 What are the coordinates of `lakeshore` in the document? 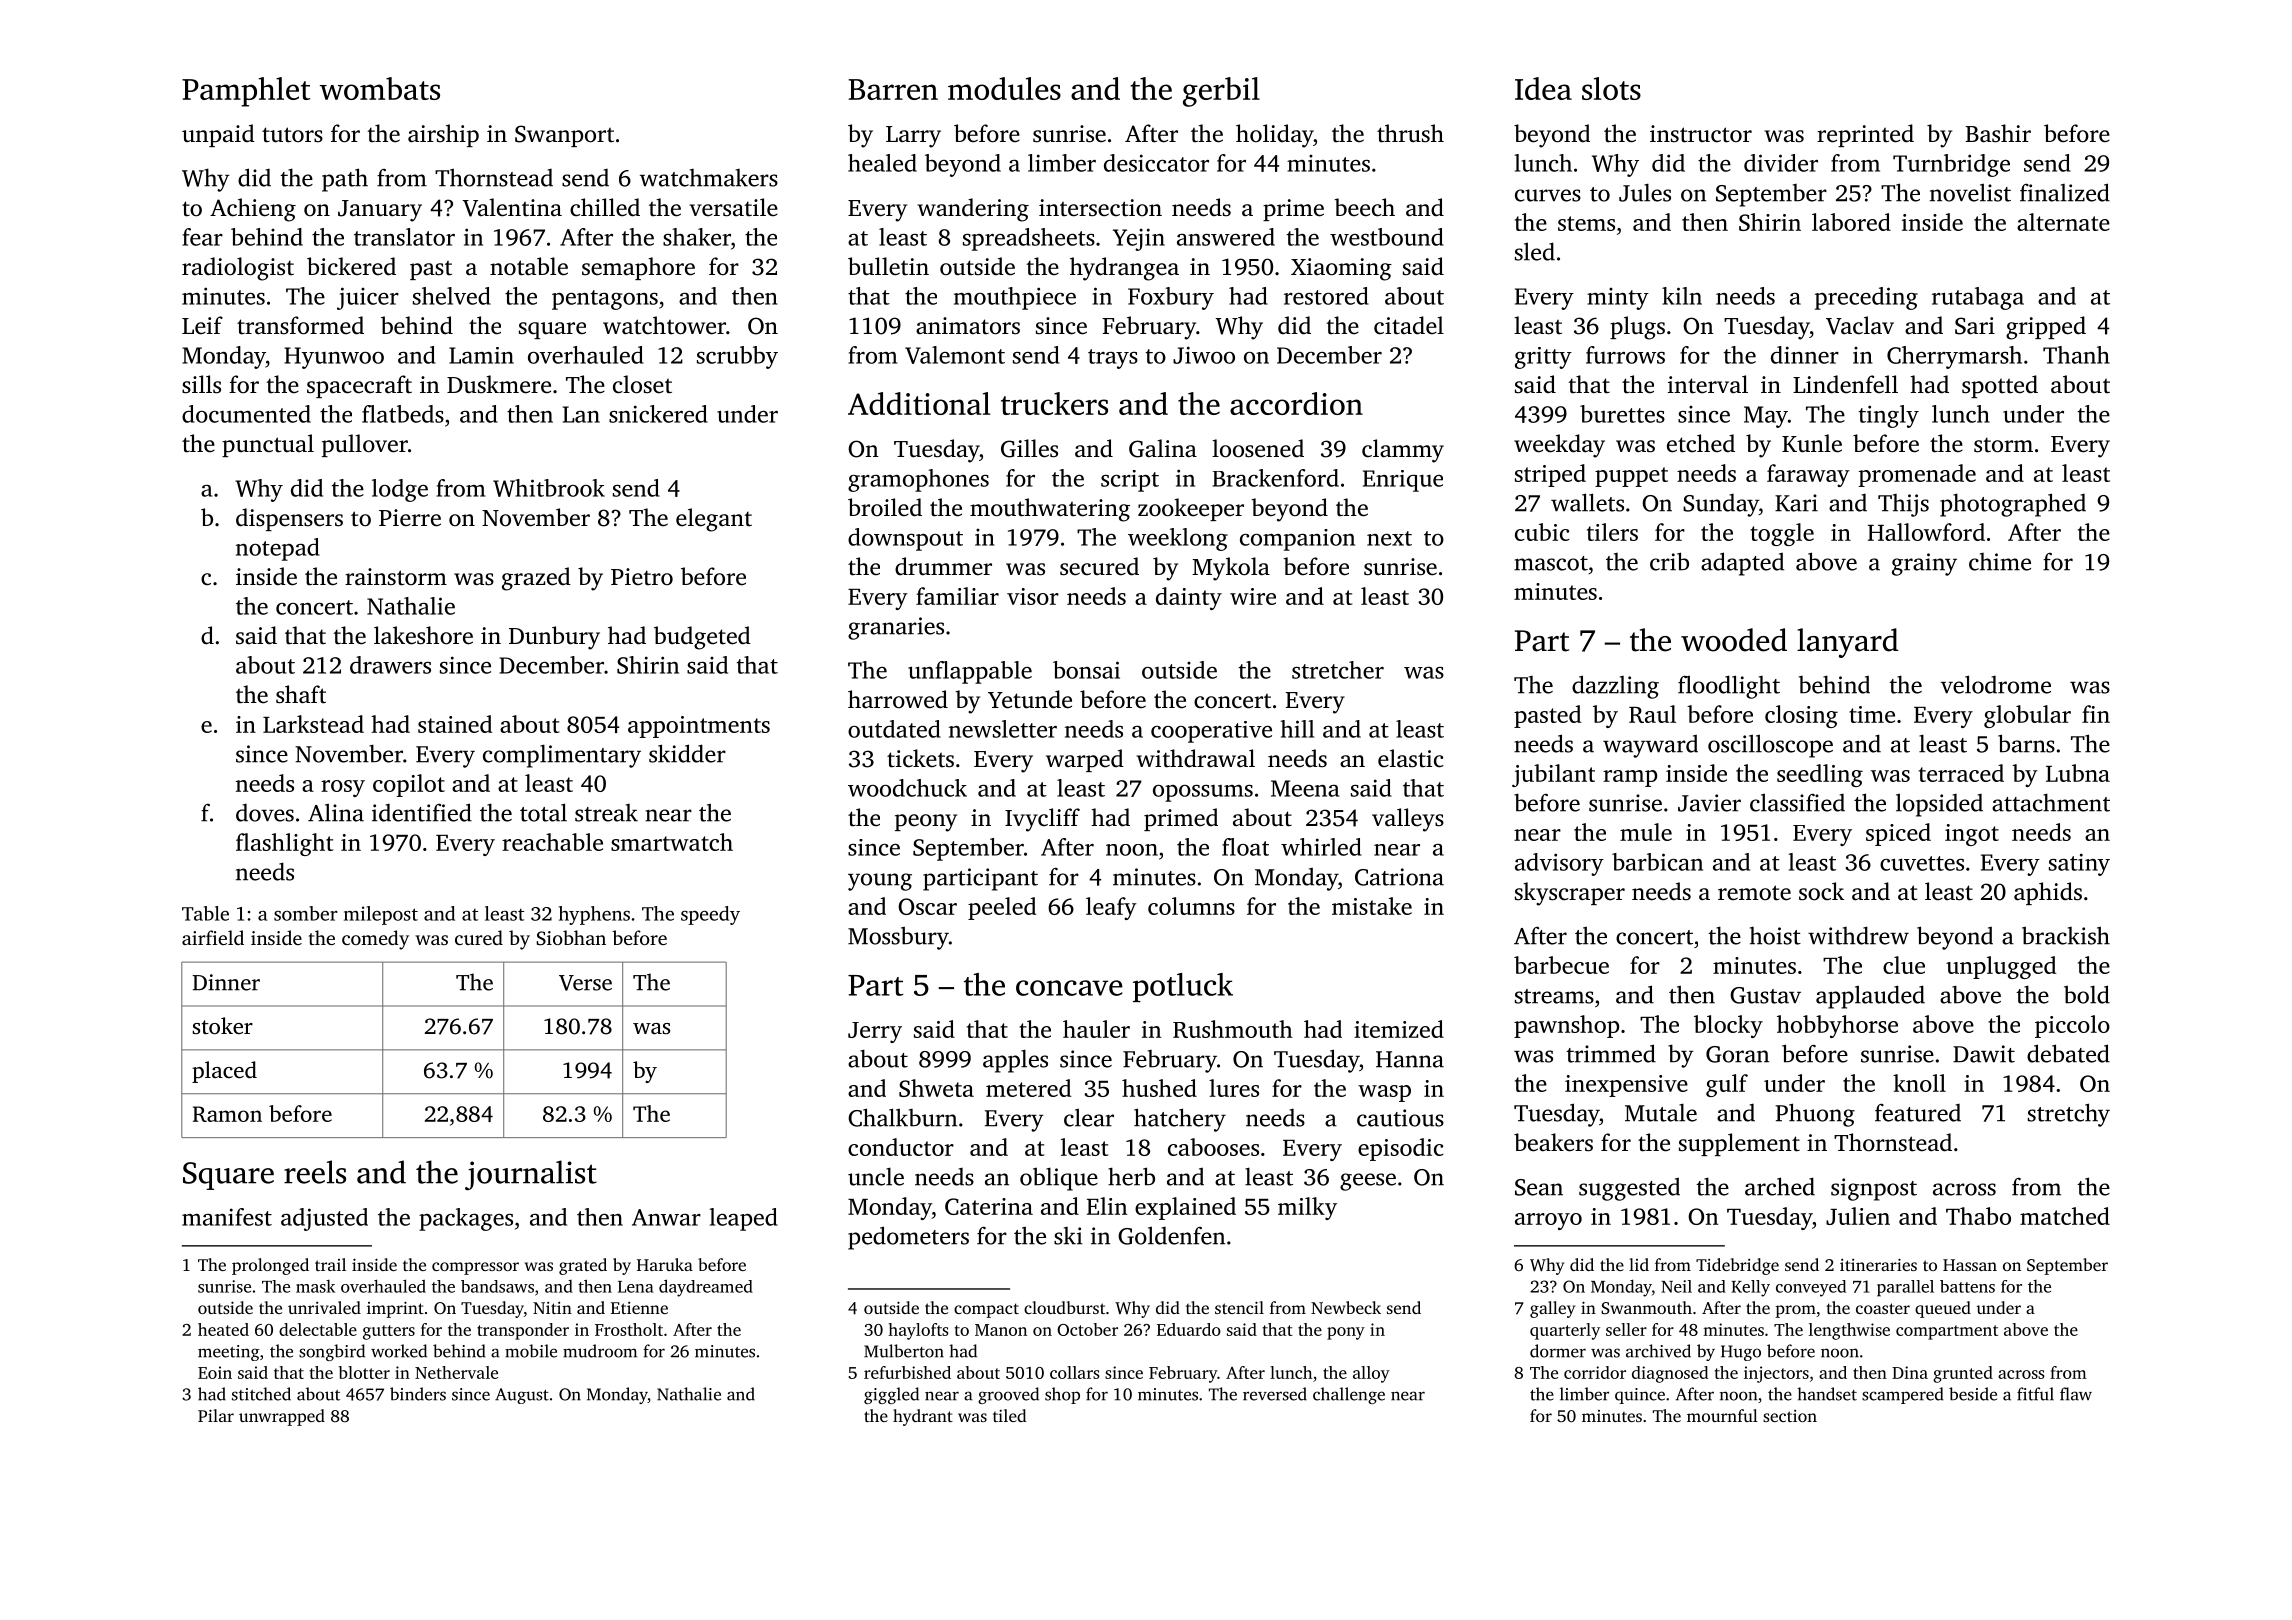 It's located at (423, 635).
